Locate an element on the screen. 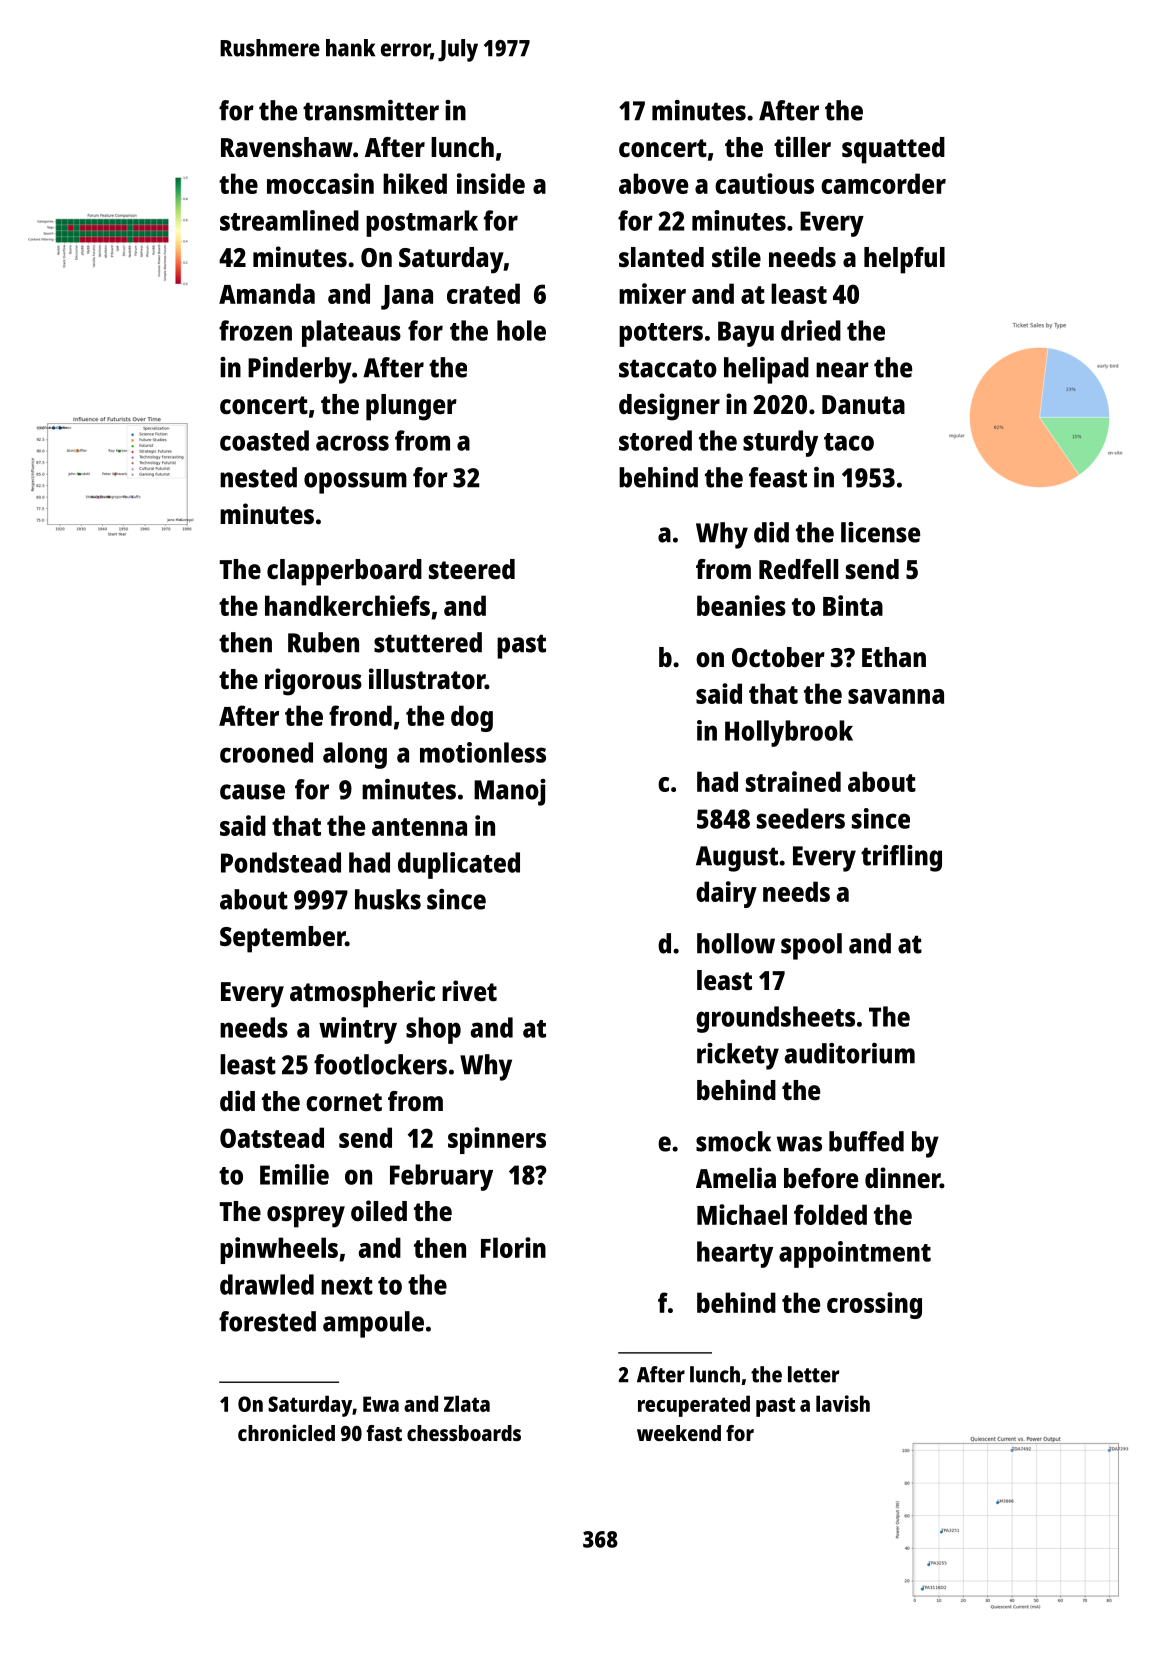 This screenshot has width=1165, height=1654. oiled is located at coordinates (379, 1211).
